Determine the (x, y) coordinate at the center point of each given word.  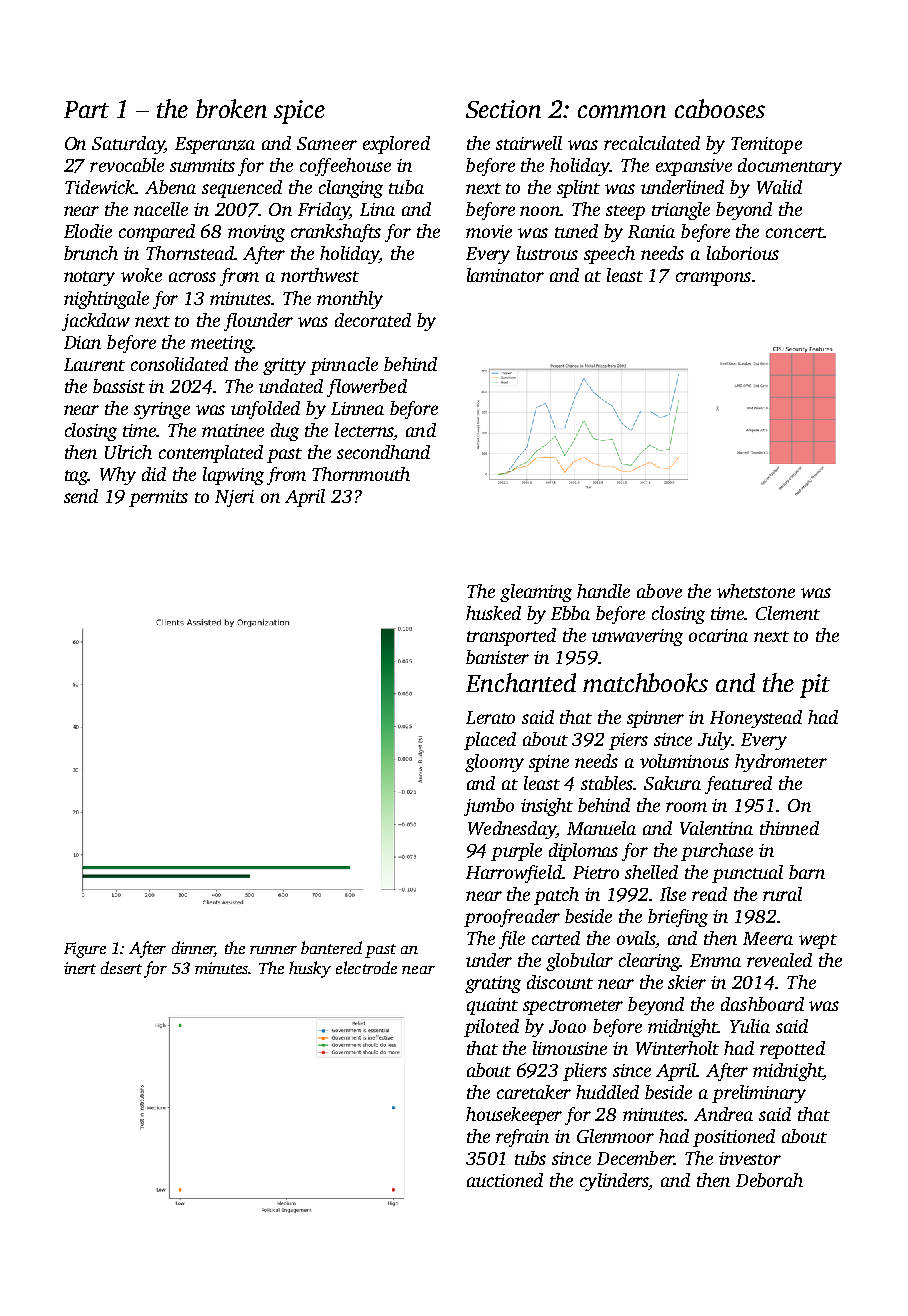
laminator (505, 275)
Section (503, 109)
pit (815, 686)
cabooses (720, 108)
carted (556, 938)
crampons (713, 279)
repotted (792, 1050)
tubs (530, 1158)
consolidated (179, 364)
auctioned (505, 1180)
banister (497, 657)
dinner (193, 949)
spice (299, 112)
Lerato (490, 717)
